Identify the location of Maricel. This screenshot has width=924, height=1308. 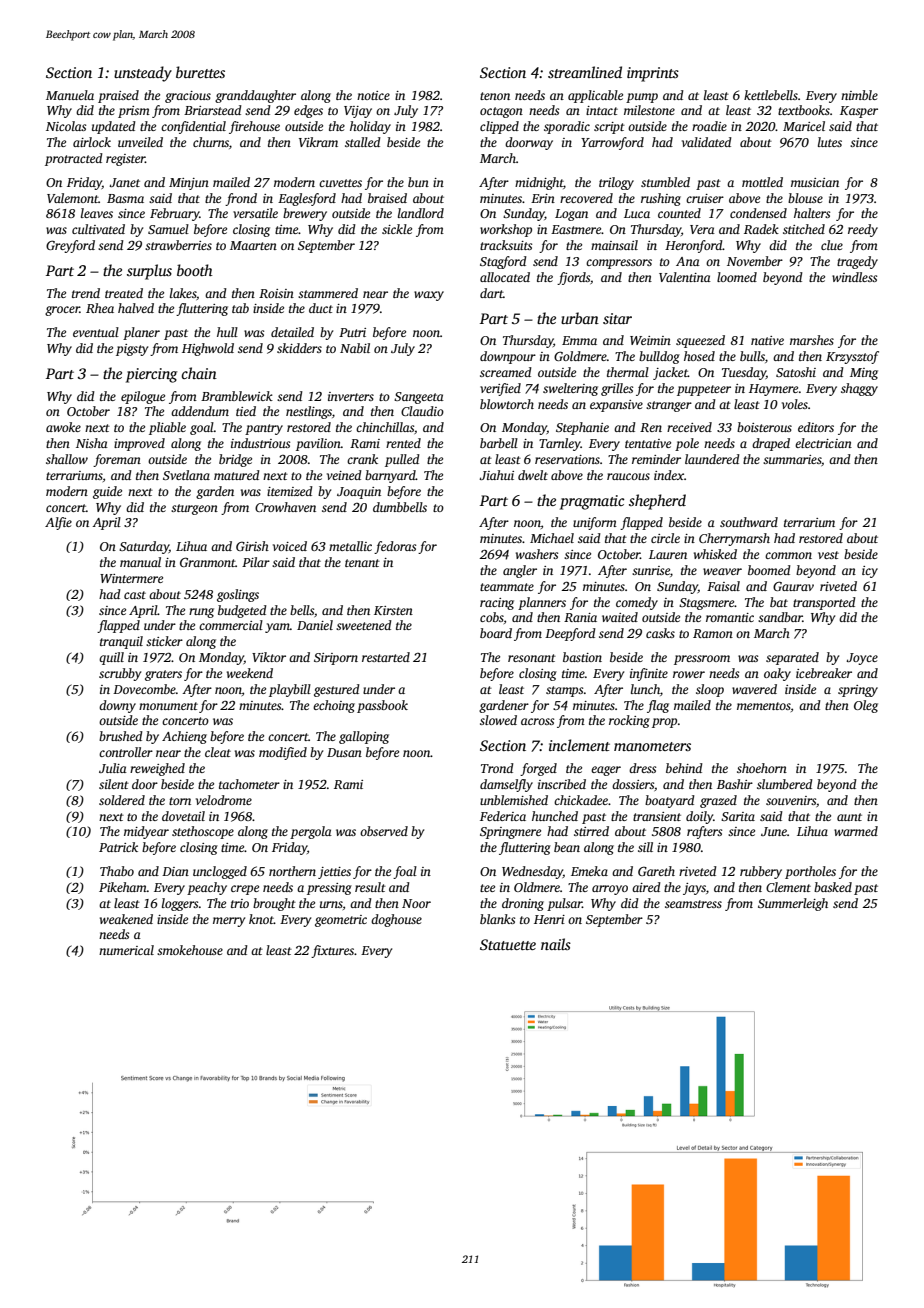
(804, 126).
